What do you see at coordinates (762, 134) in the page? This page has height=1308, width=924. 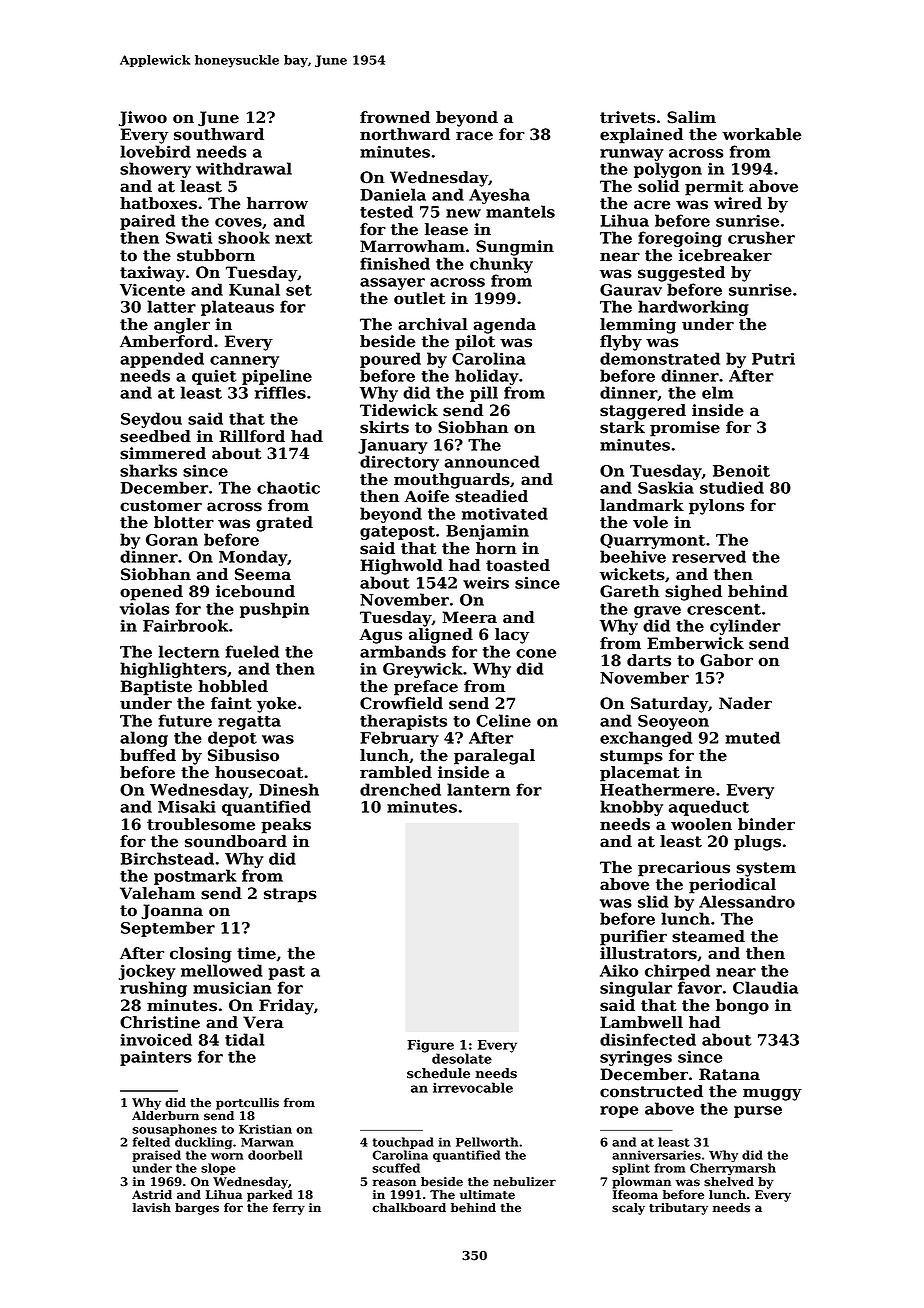 I see `workable` at bounding box center [762, 134].
